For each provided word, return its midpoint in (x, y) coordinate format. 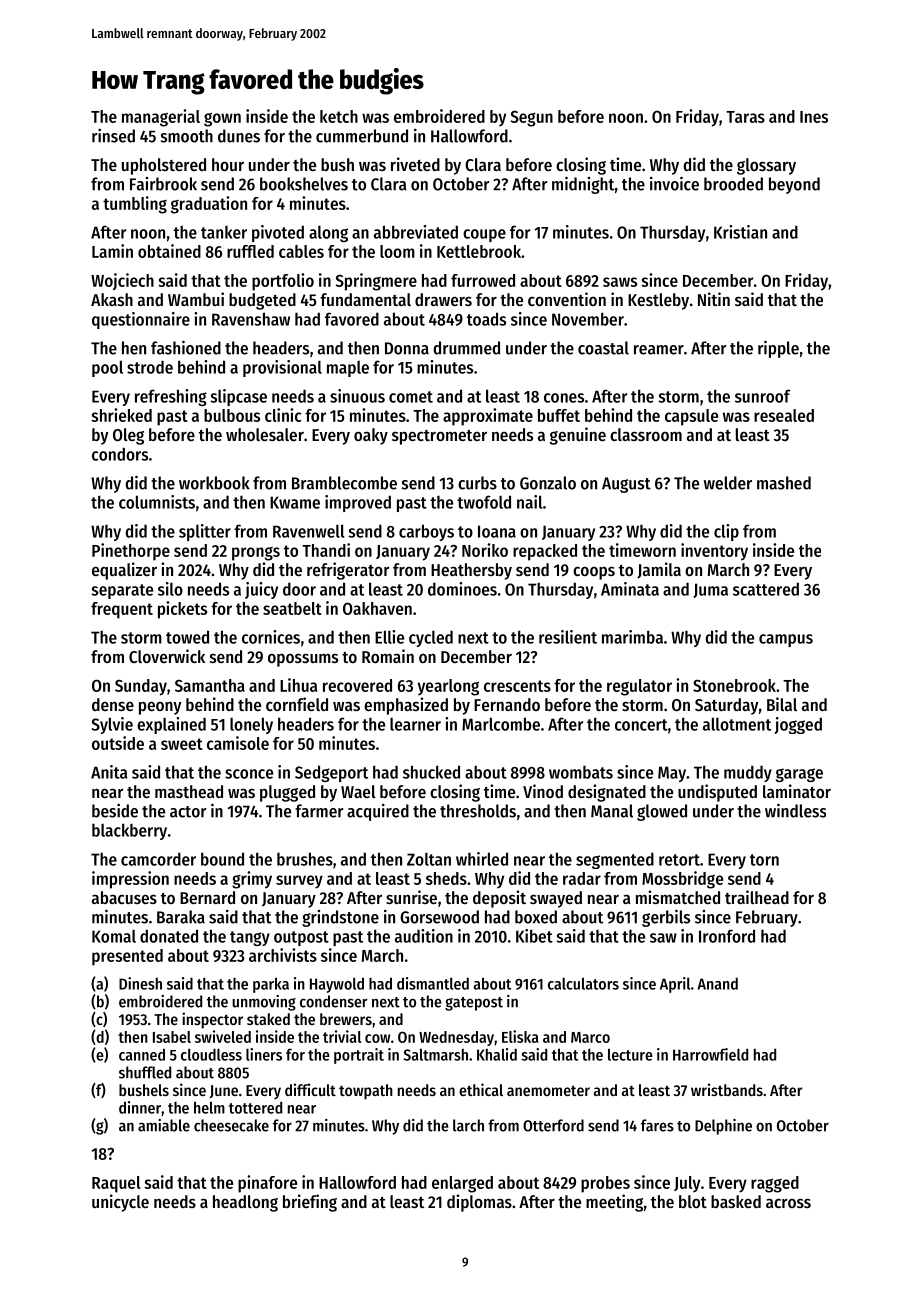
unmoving (264, 1003)
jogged (798, 725)
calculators (583, 983)
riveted (415, 164)
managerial (161, 118)
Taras (745, 117)
